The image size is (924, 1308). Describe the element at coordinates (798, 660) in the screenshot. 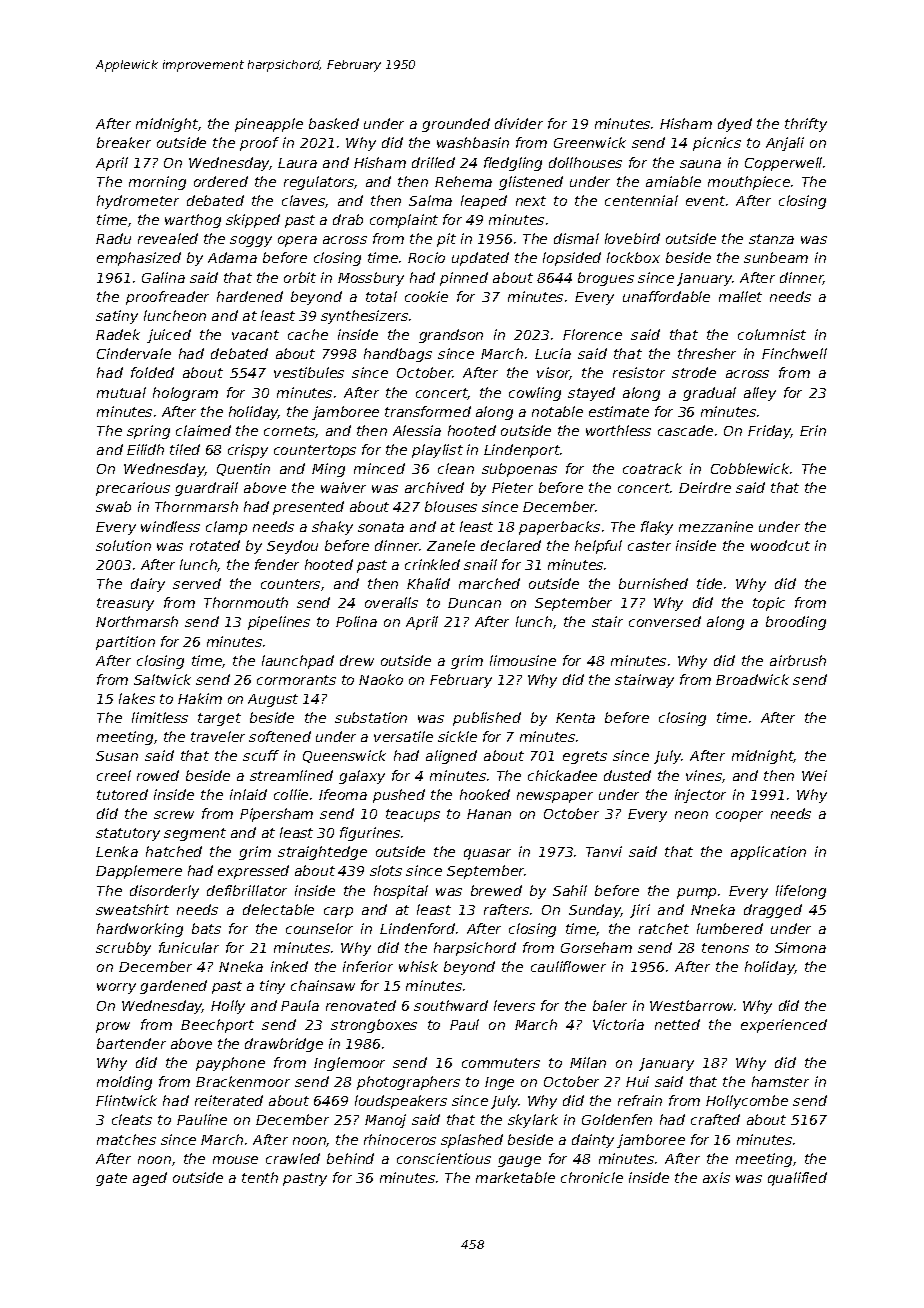

I see `airbrush` at that location.
